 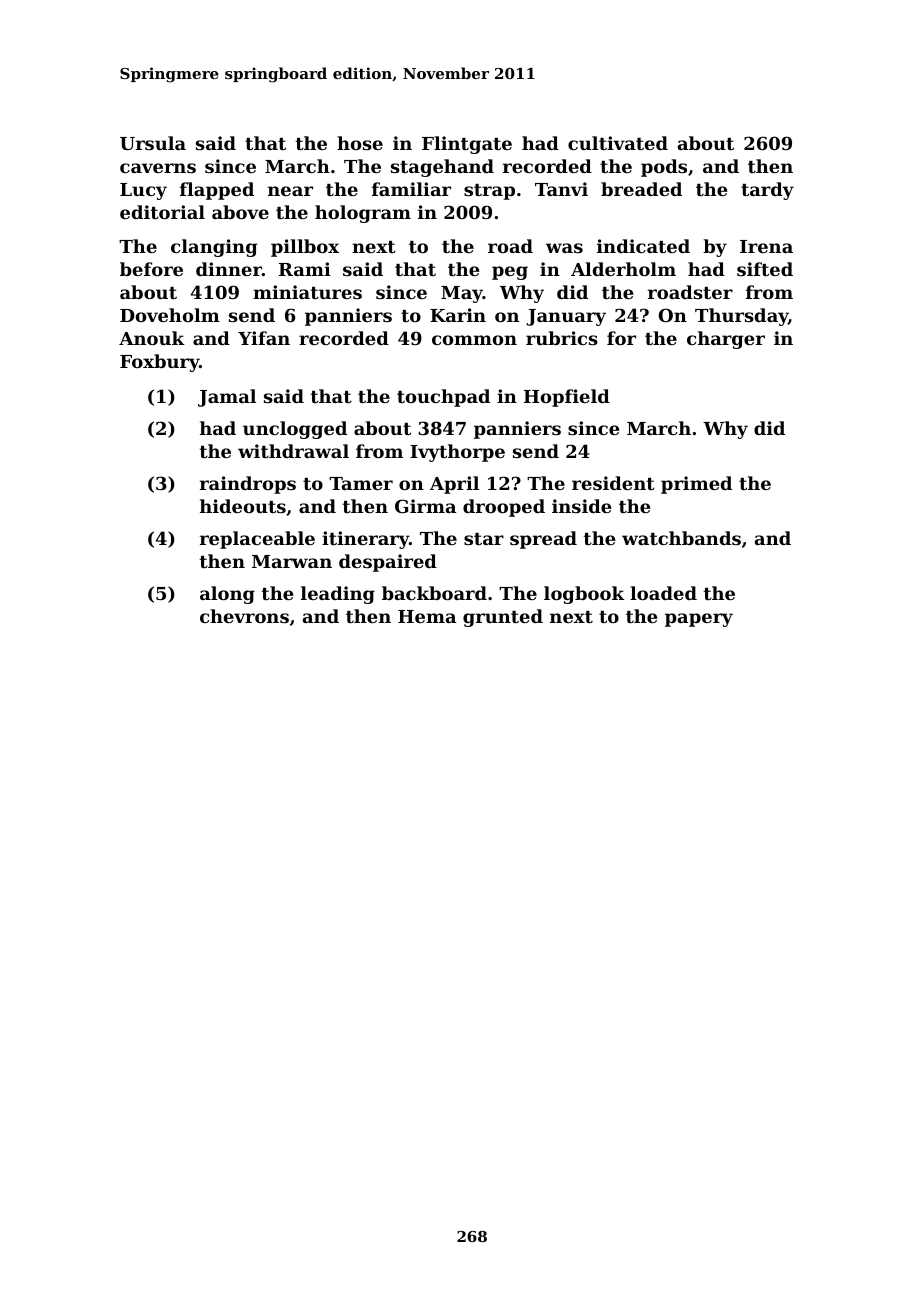 What do you see at coordinates (623, 269) in the screenshot?
I see `Alderholm` at bounding box center [623, 269].
